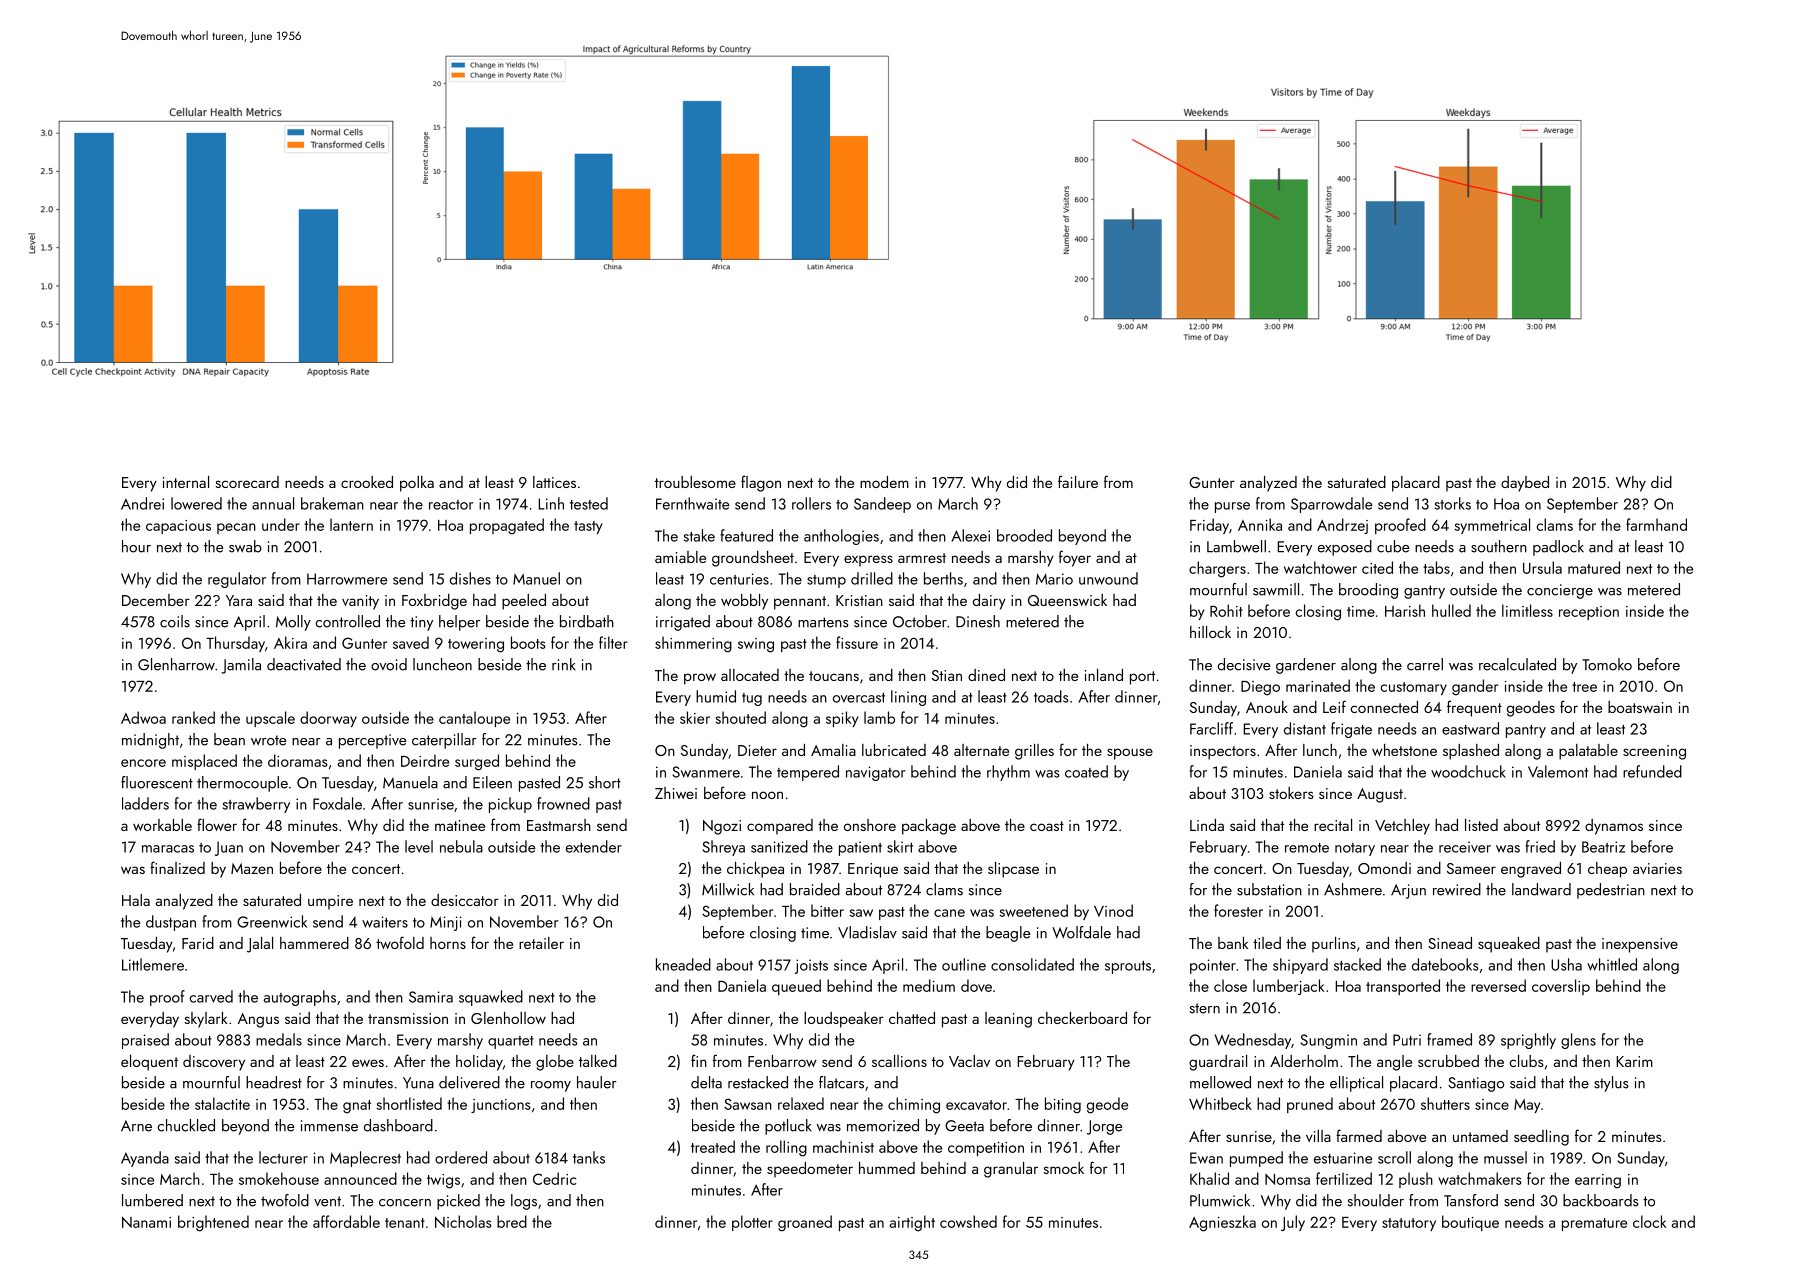 The image size is (1817, 1285). What do you see at coordinates (867, 932) in the document?
I see `Vladislav` at bounding box center [867, 932].
